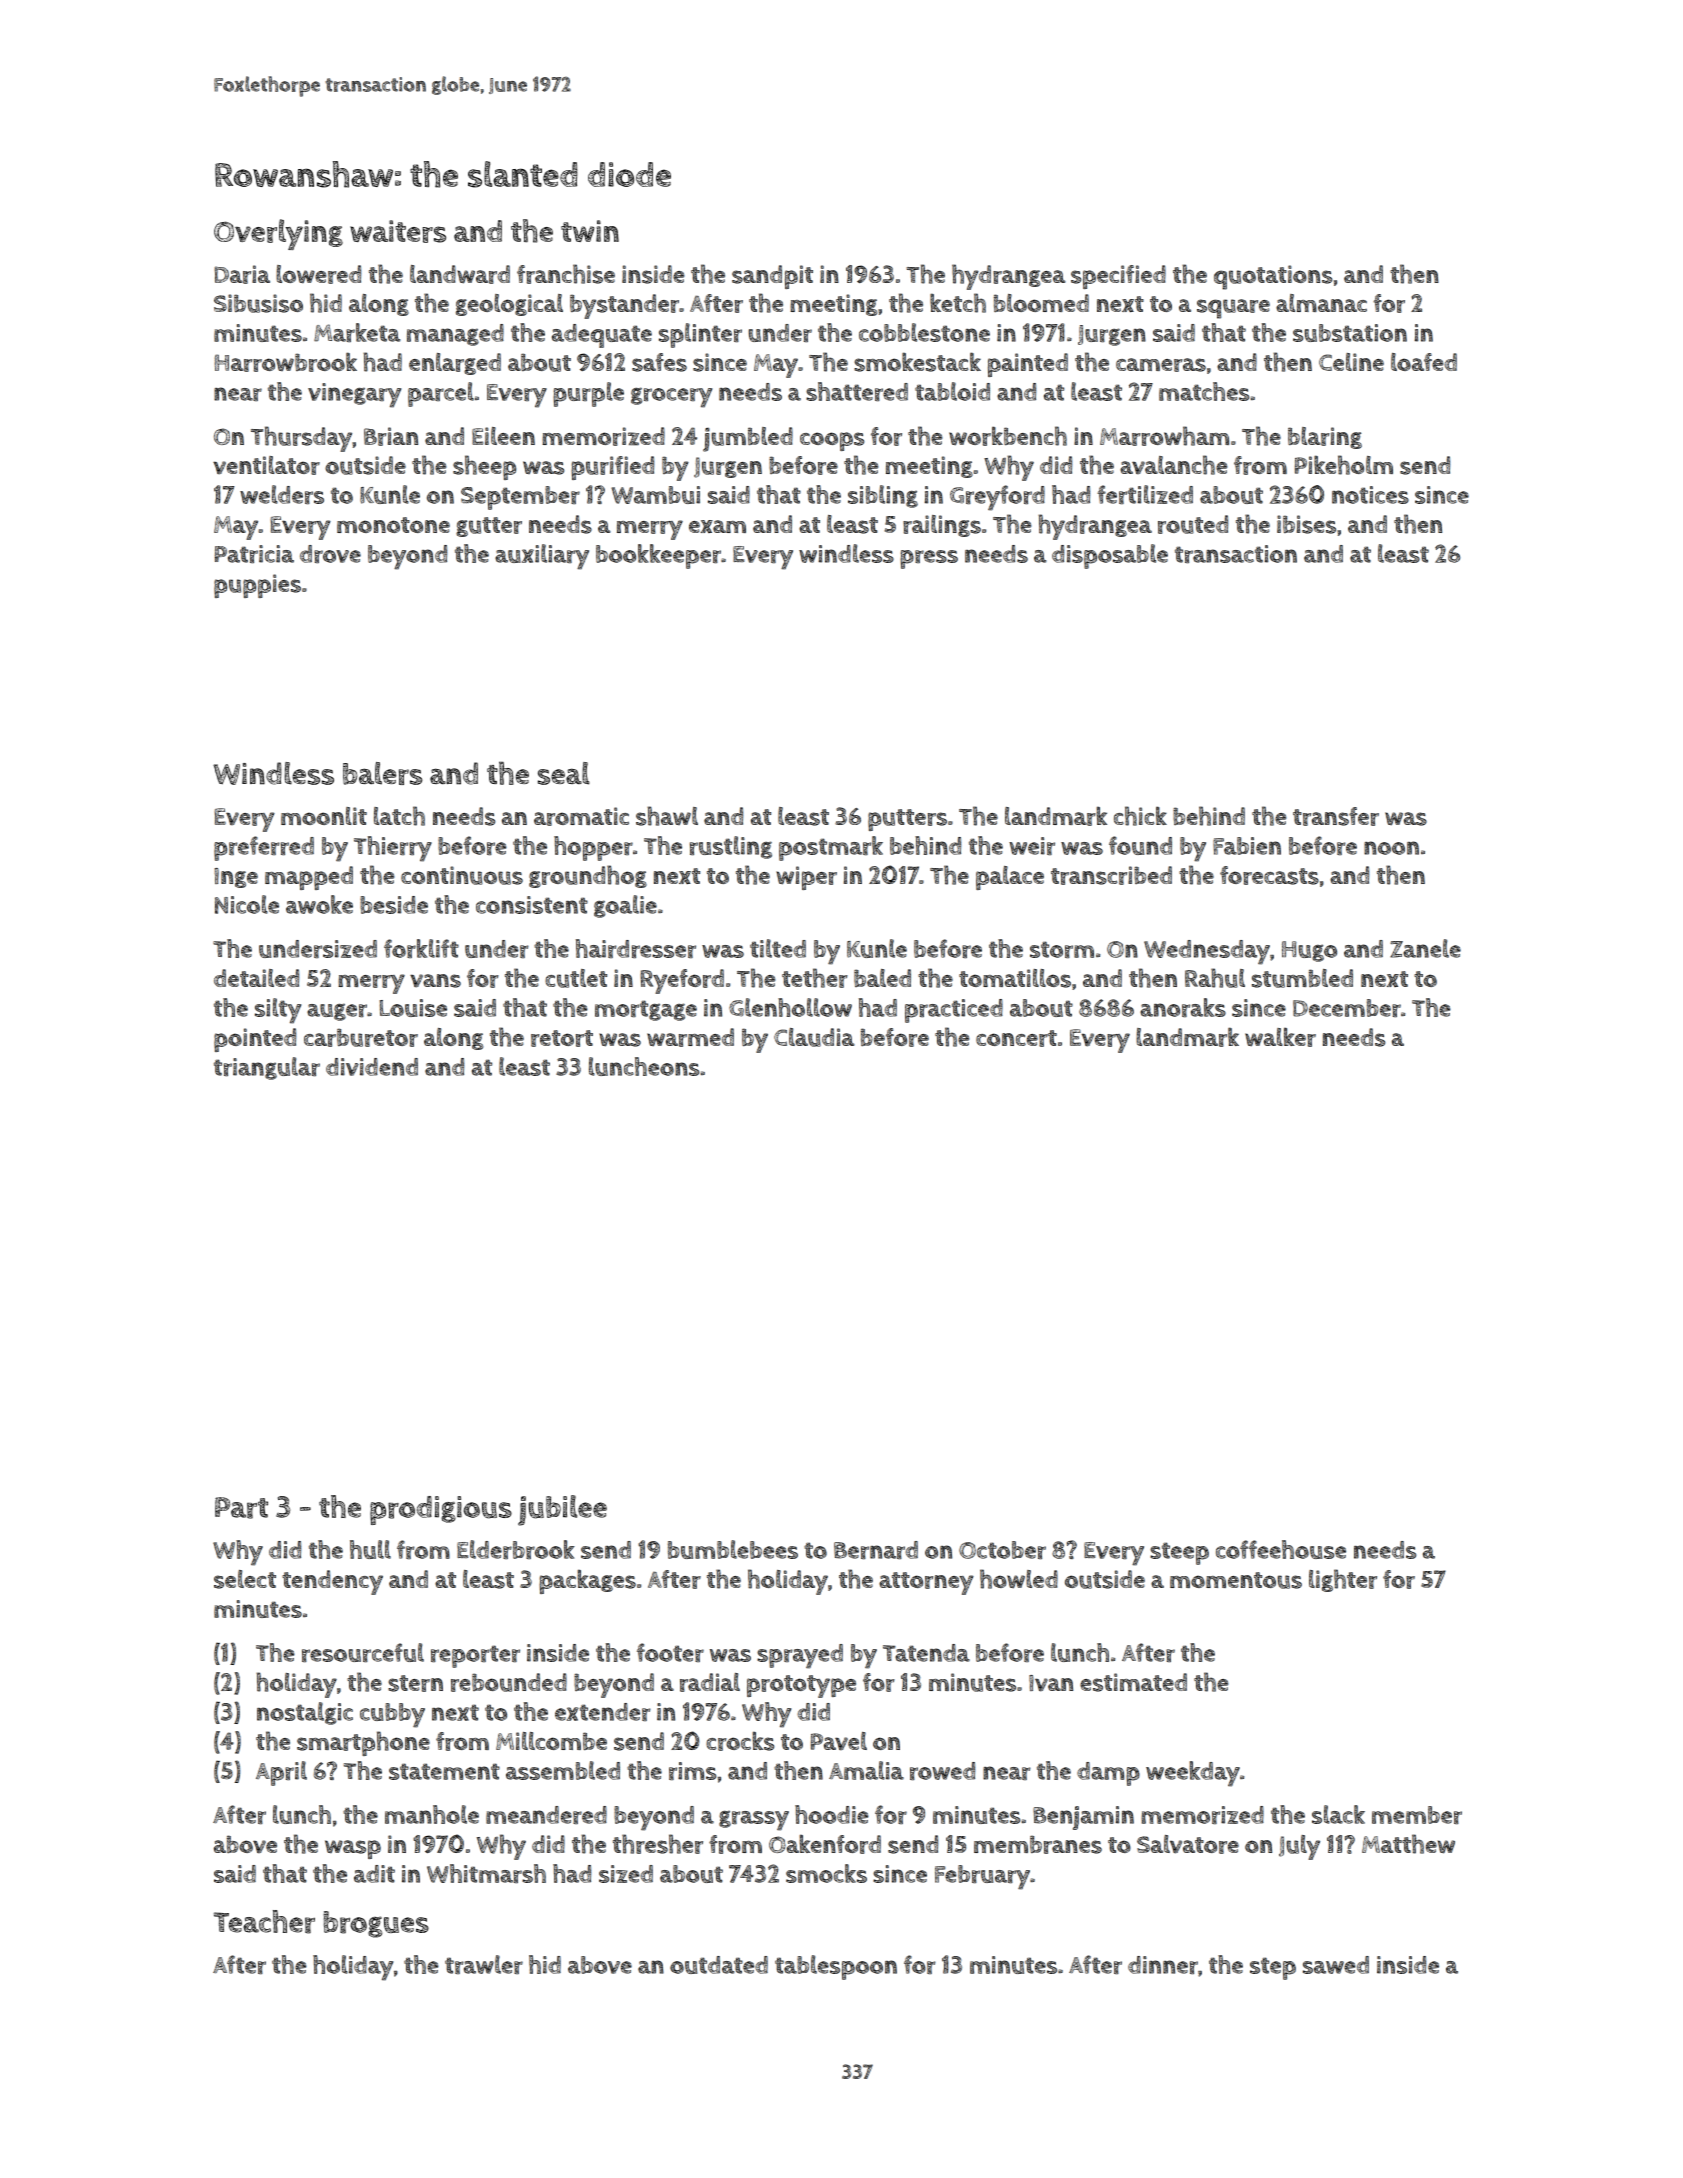 This document has width=1683, height=2178. Describe the element at coordinates (398, 231) in the document. I see `waiters` at that location.
